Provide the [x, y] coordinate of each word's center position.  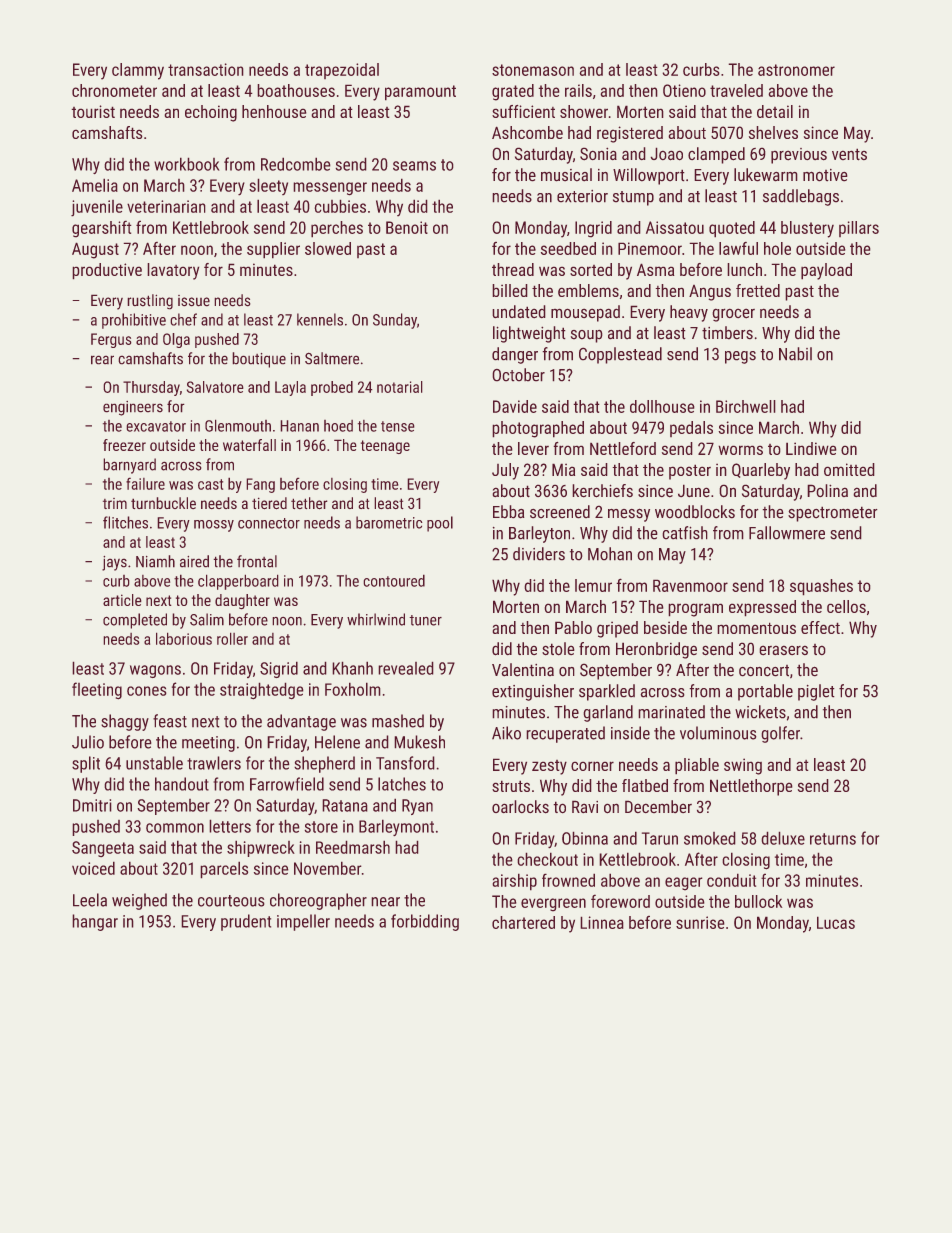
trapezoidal [342, 71]
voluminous [718, 733]
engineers [133, 408]
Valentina [523, 669]
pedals [691, 429]
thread [513, 269]
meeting [208, 744]
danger [515, 355]
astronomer [796, 70]
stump [633, 198]
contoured [394, 581]
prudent [246, 922]
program [696, 610]
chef [184, 319]
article [122, 600]
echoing [211, 113]
